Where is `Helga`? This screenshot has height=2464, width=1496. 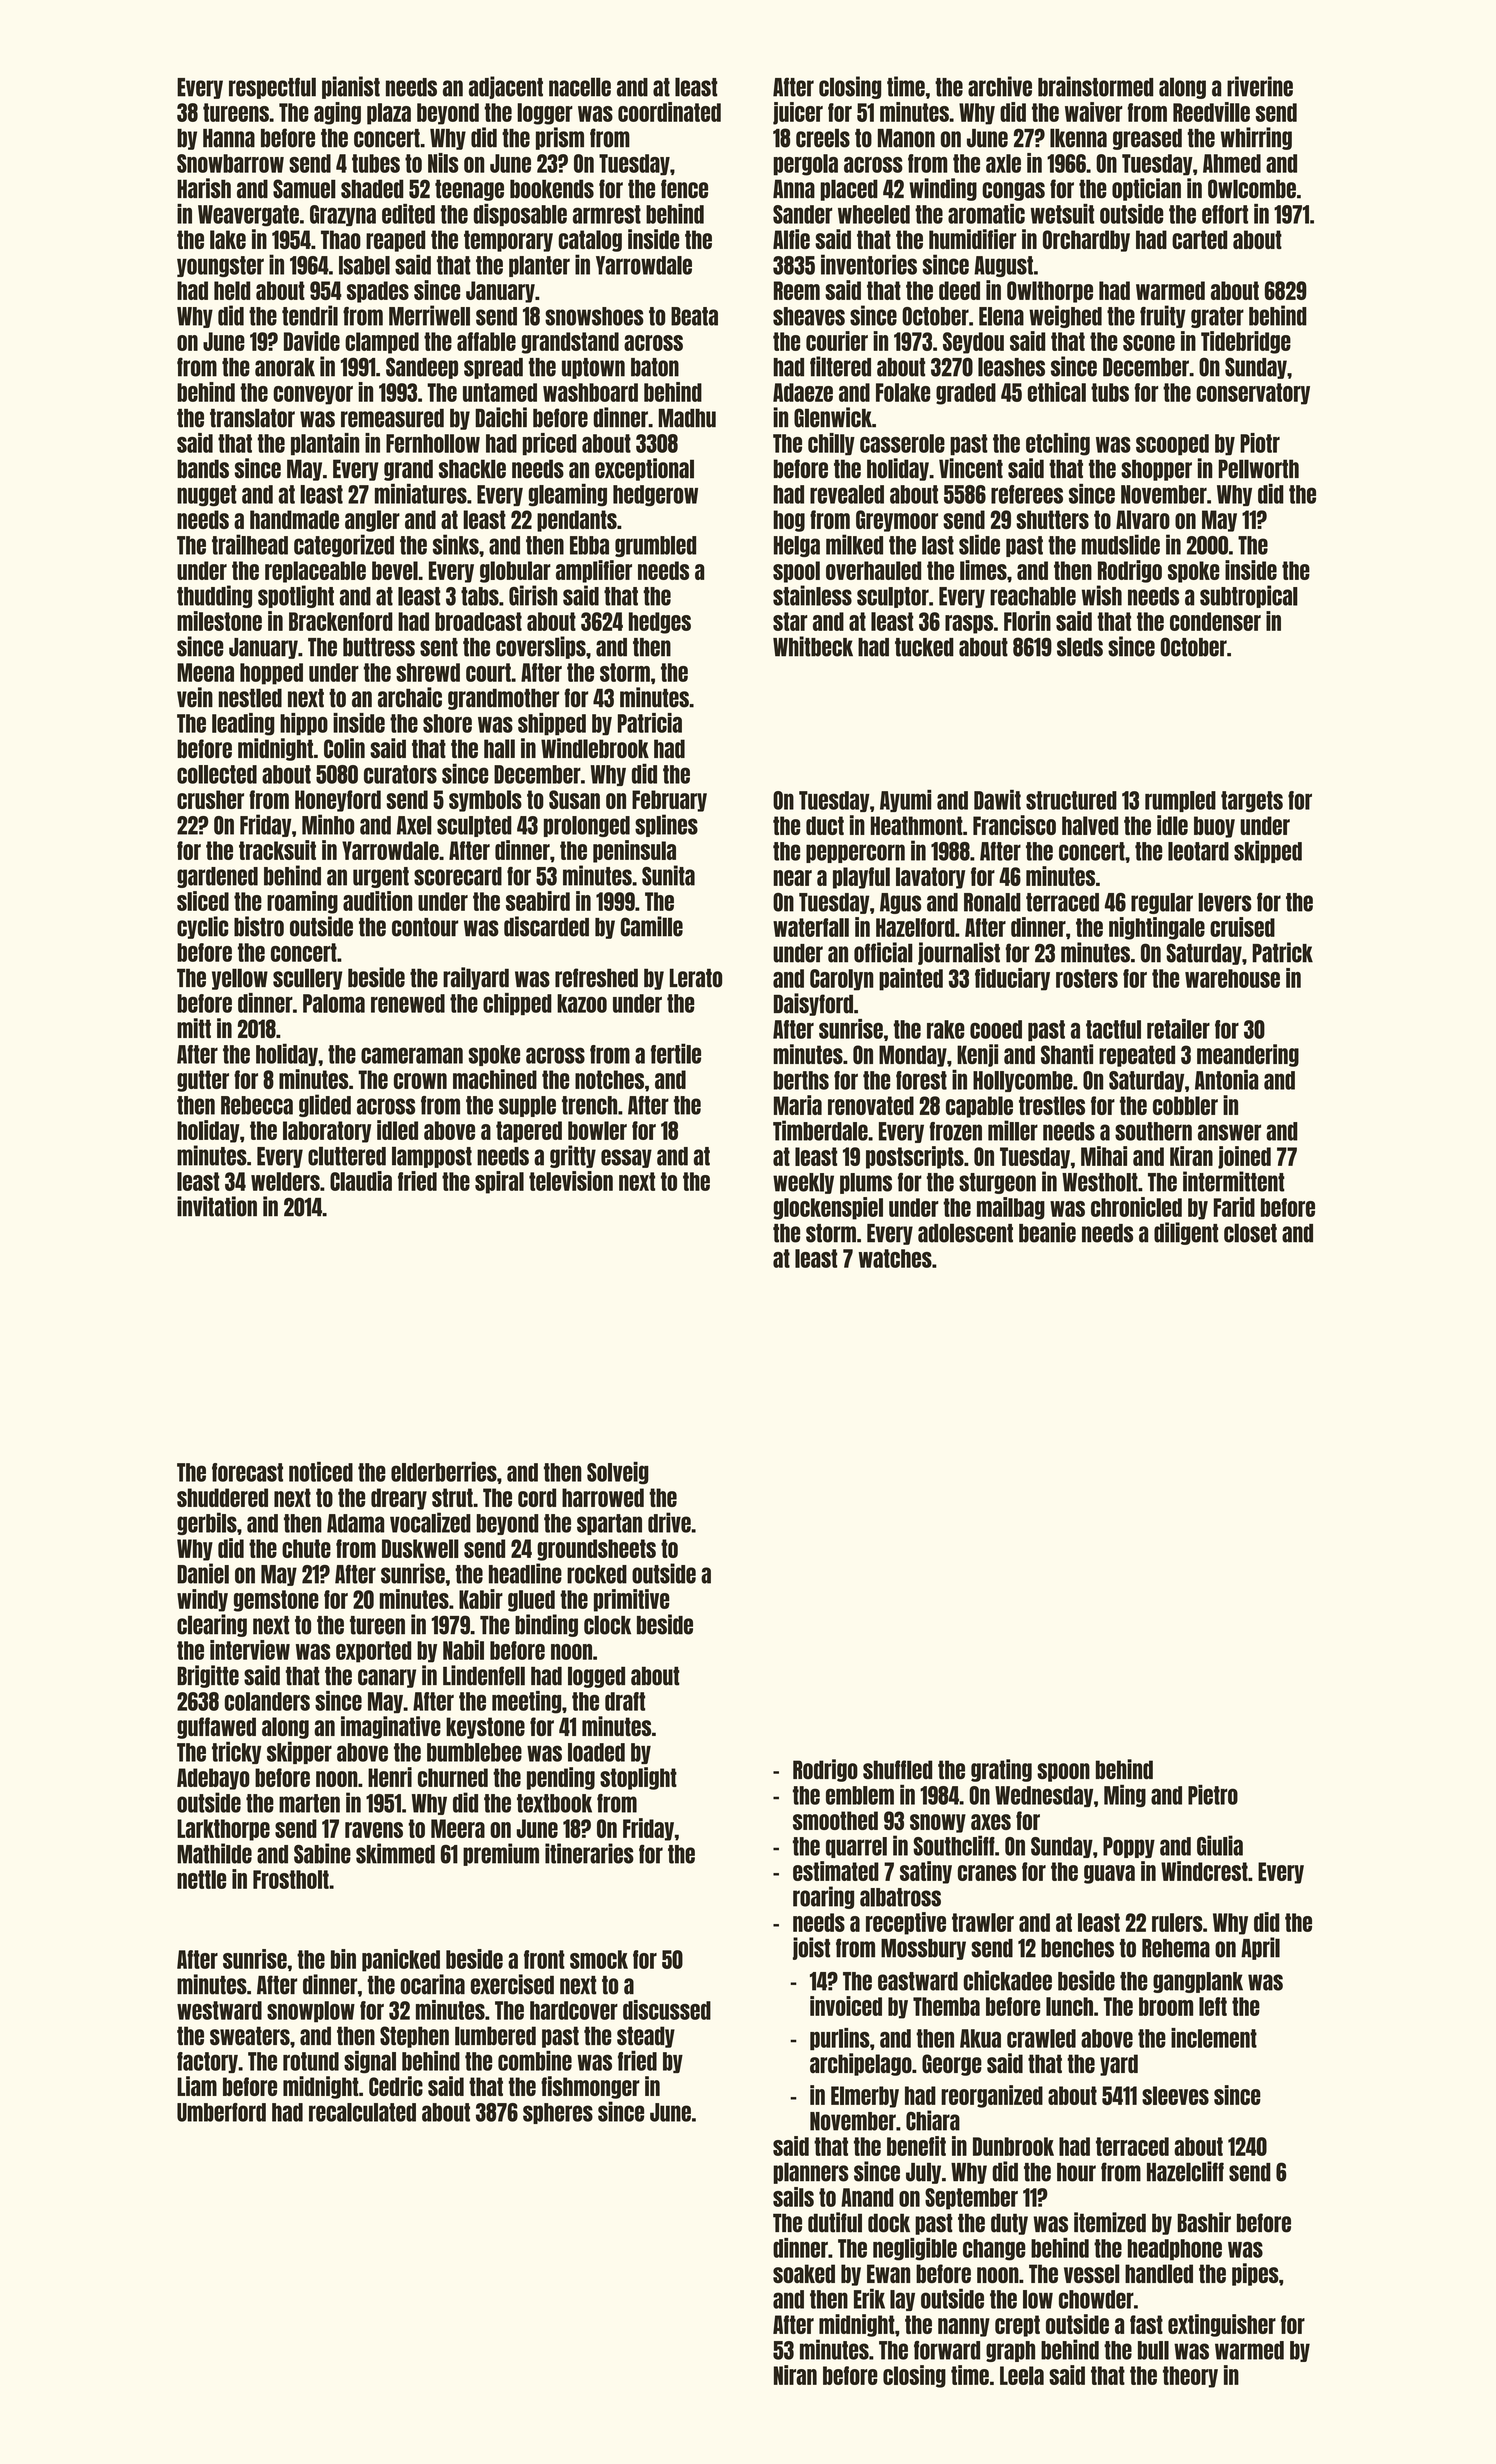
Helga is located at coordinates (797, 546).
